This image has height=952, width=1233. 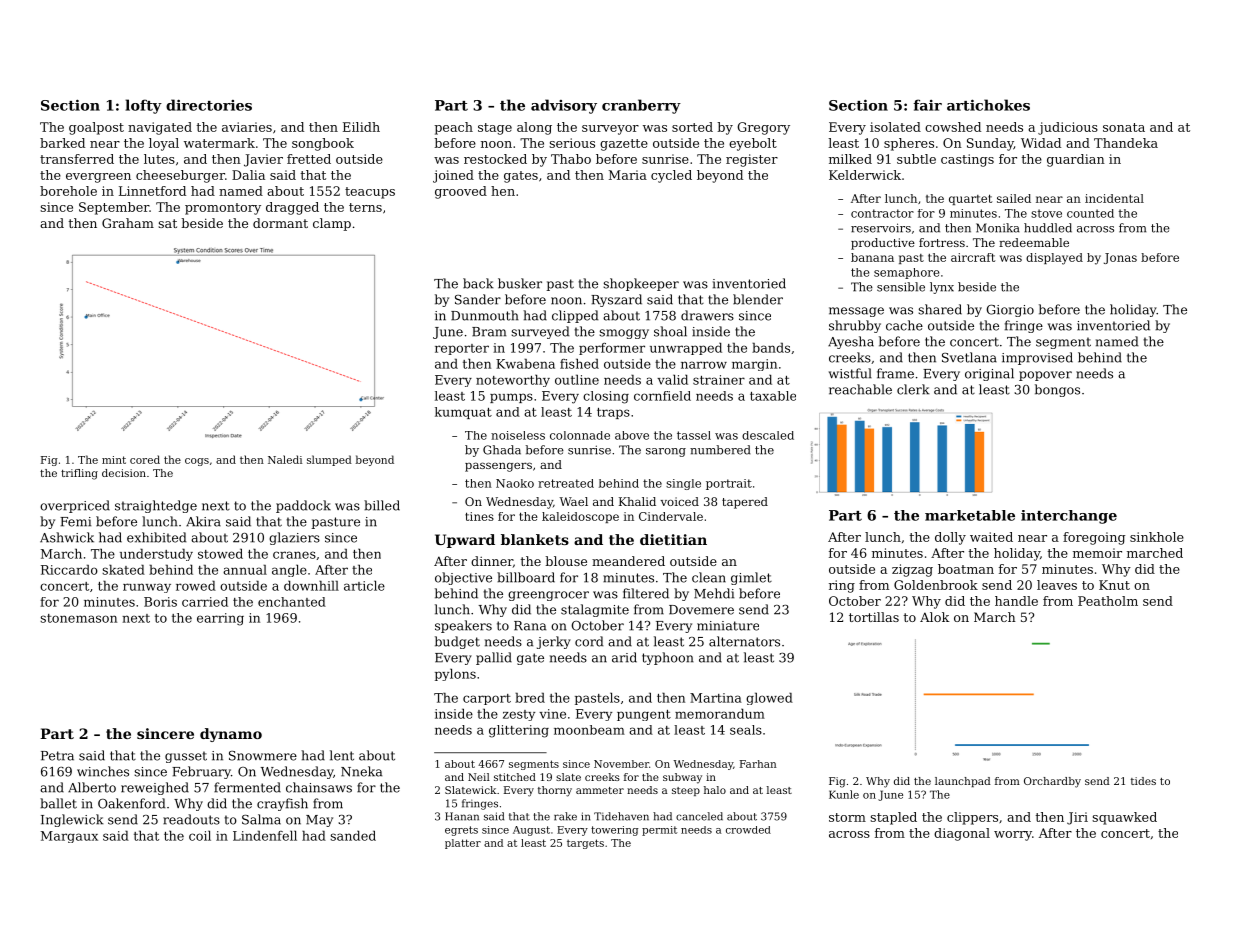 What do you see at coordinates (265, 835) in the image?
I see `Lindenfell` at bounding box center [265, 835].
